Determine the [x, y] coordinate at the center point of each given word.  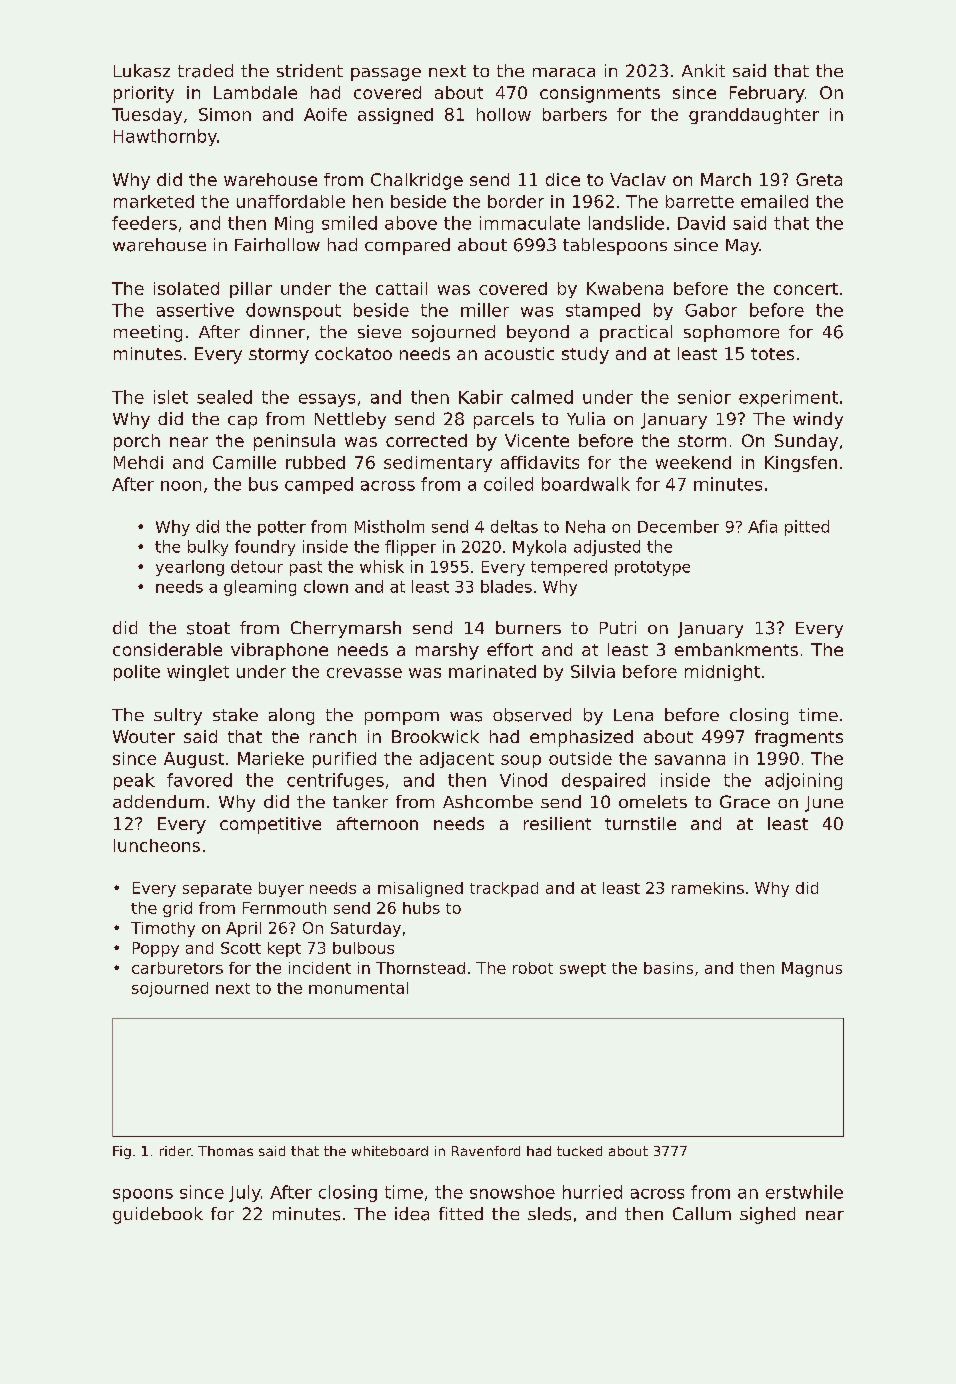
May [743, 247]
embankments [736, 649]
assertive [195, 310]
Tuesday [147, 116]
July [245, 1193]
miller [485, 310]
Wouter [144, 736]
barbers [575, 114]
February [767, 94]
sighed [767, 1215]
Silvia [593, 671]
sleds [549, 1214]
